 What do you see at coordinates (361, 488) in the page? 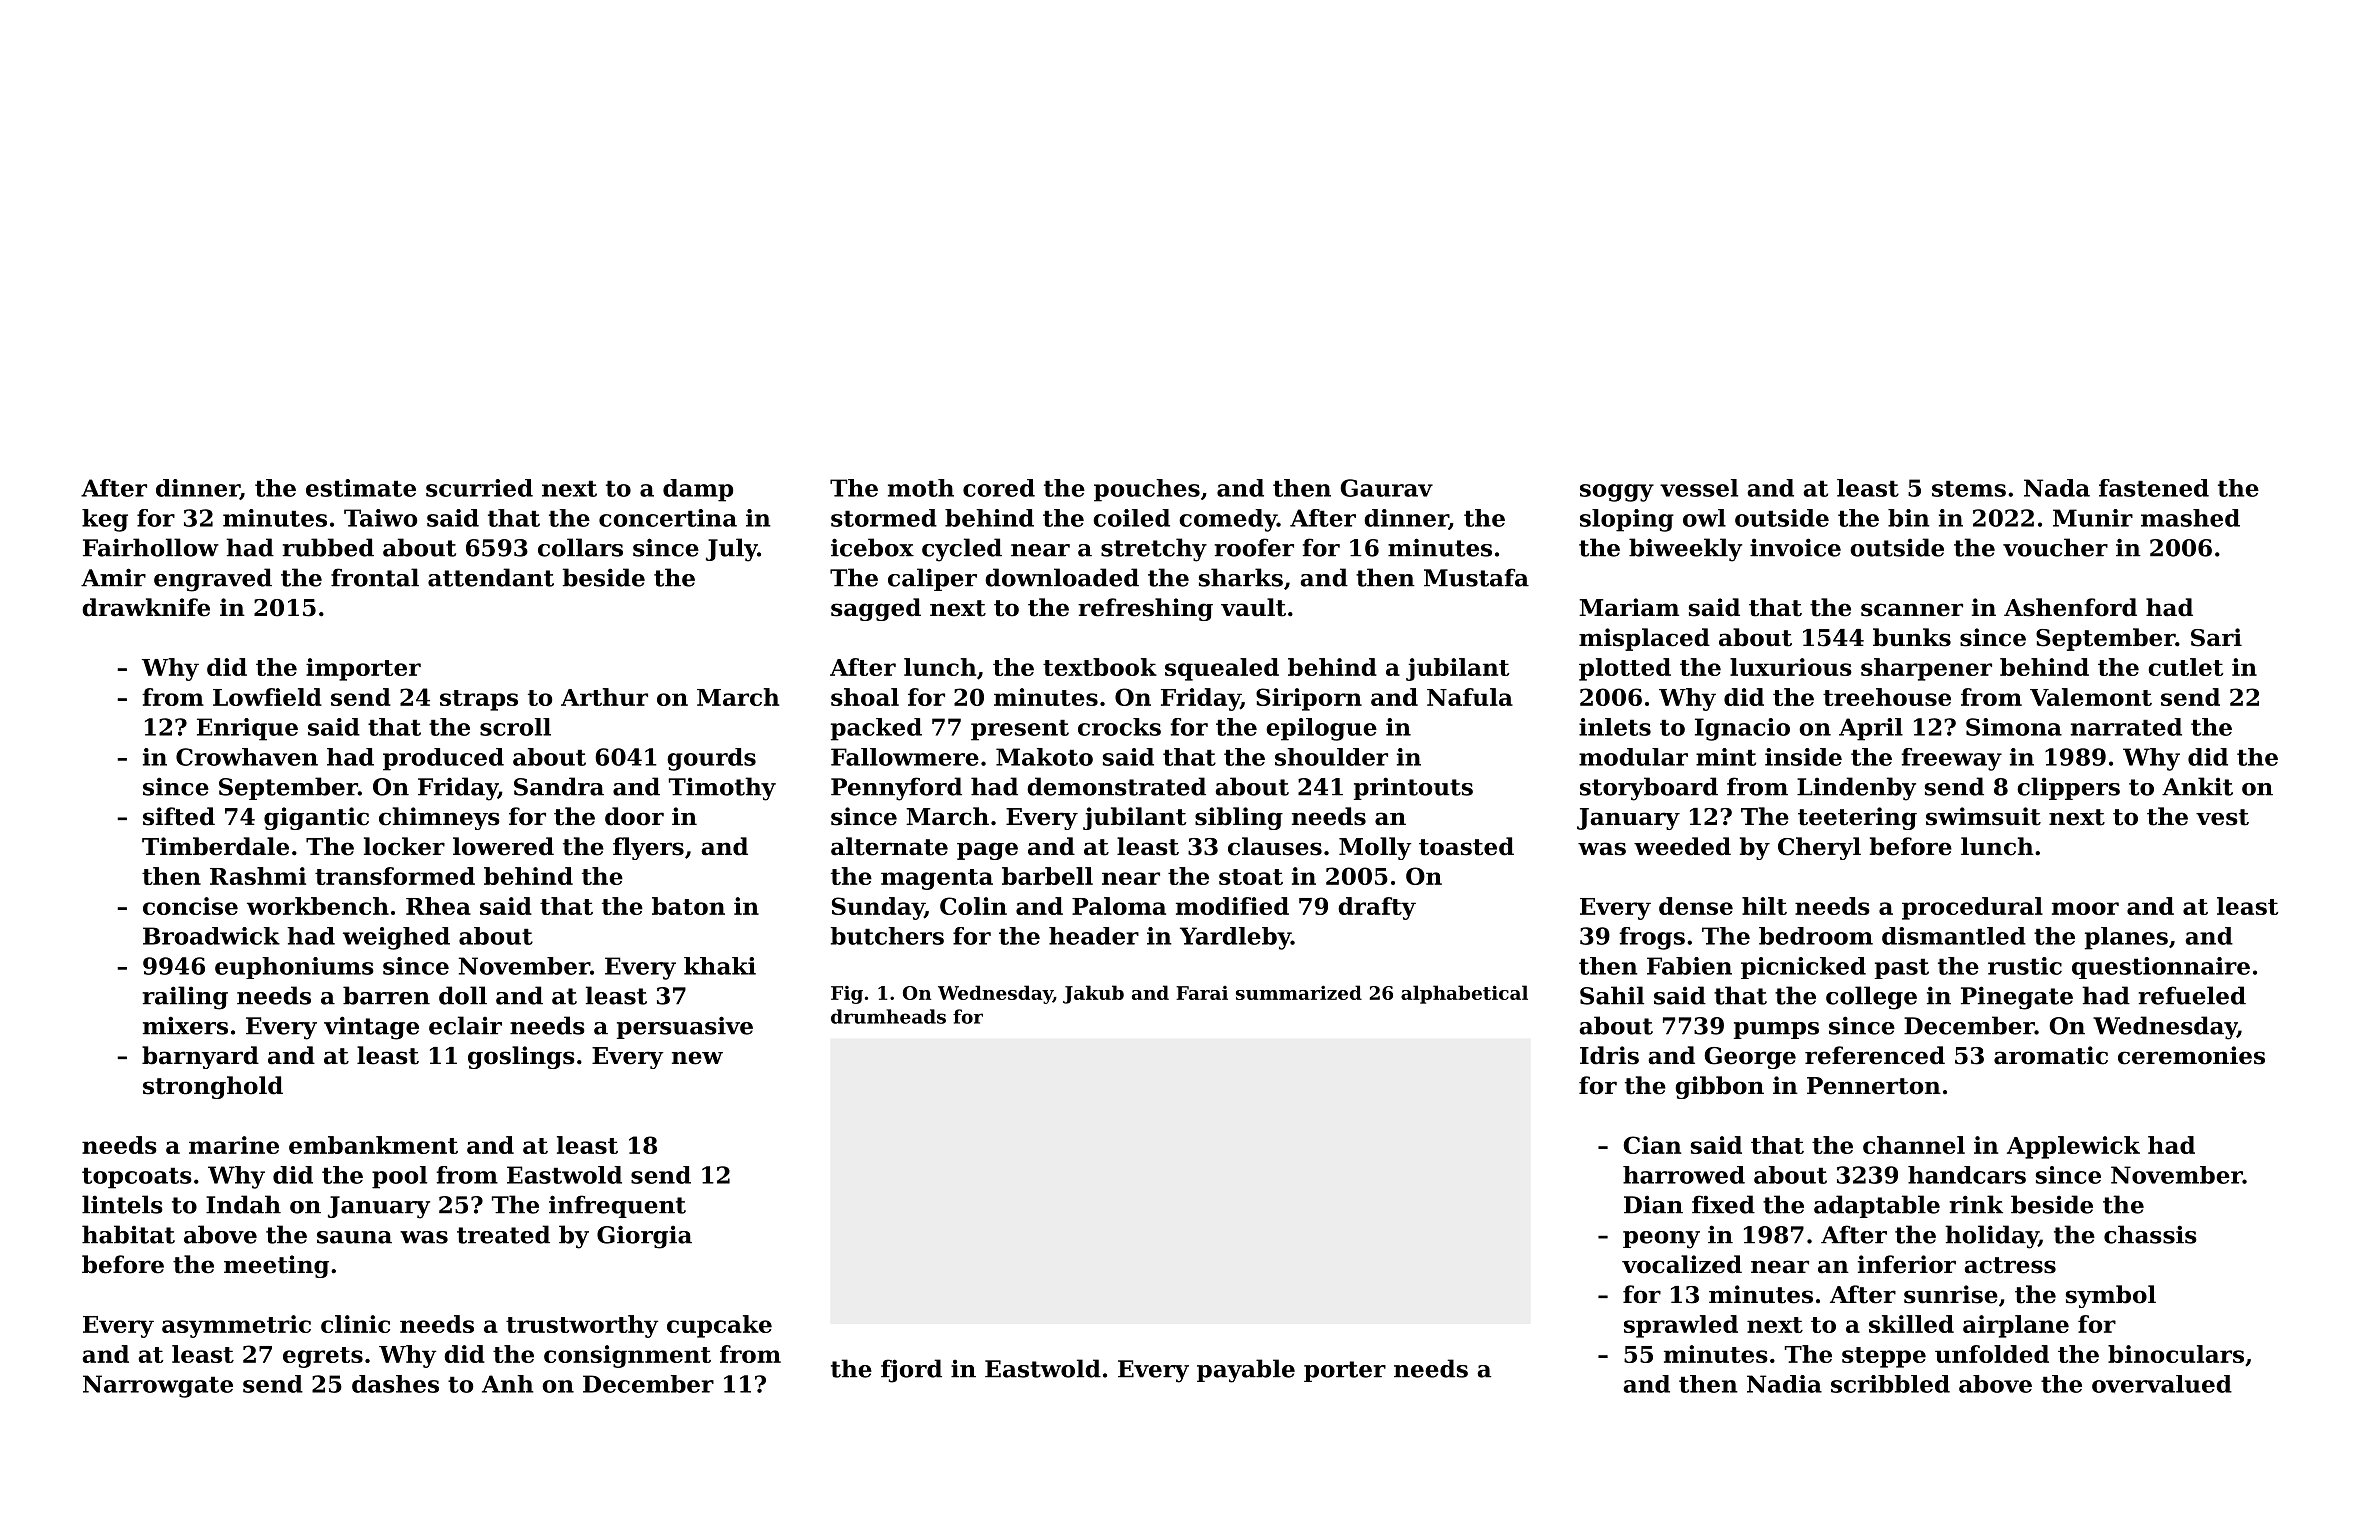
I see `estimate` at bounding box center [361, 488].
